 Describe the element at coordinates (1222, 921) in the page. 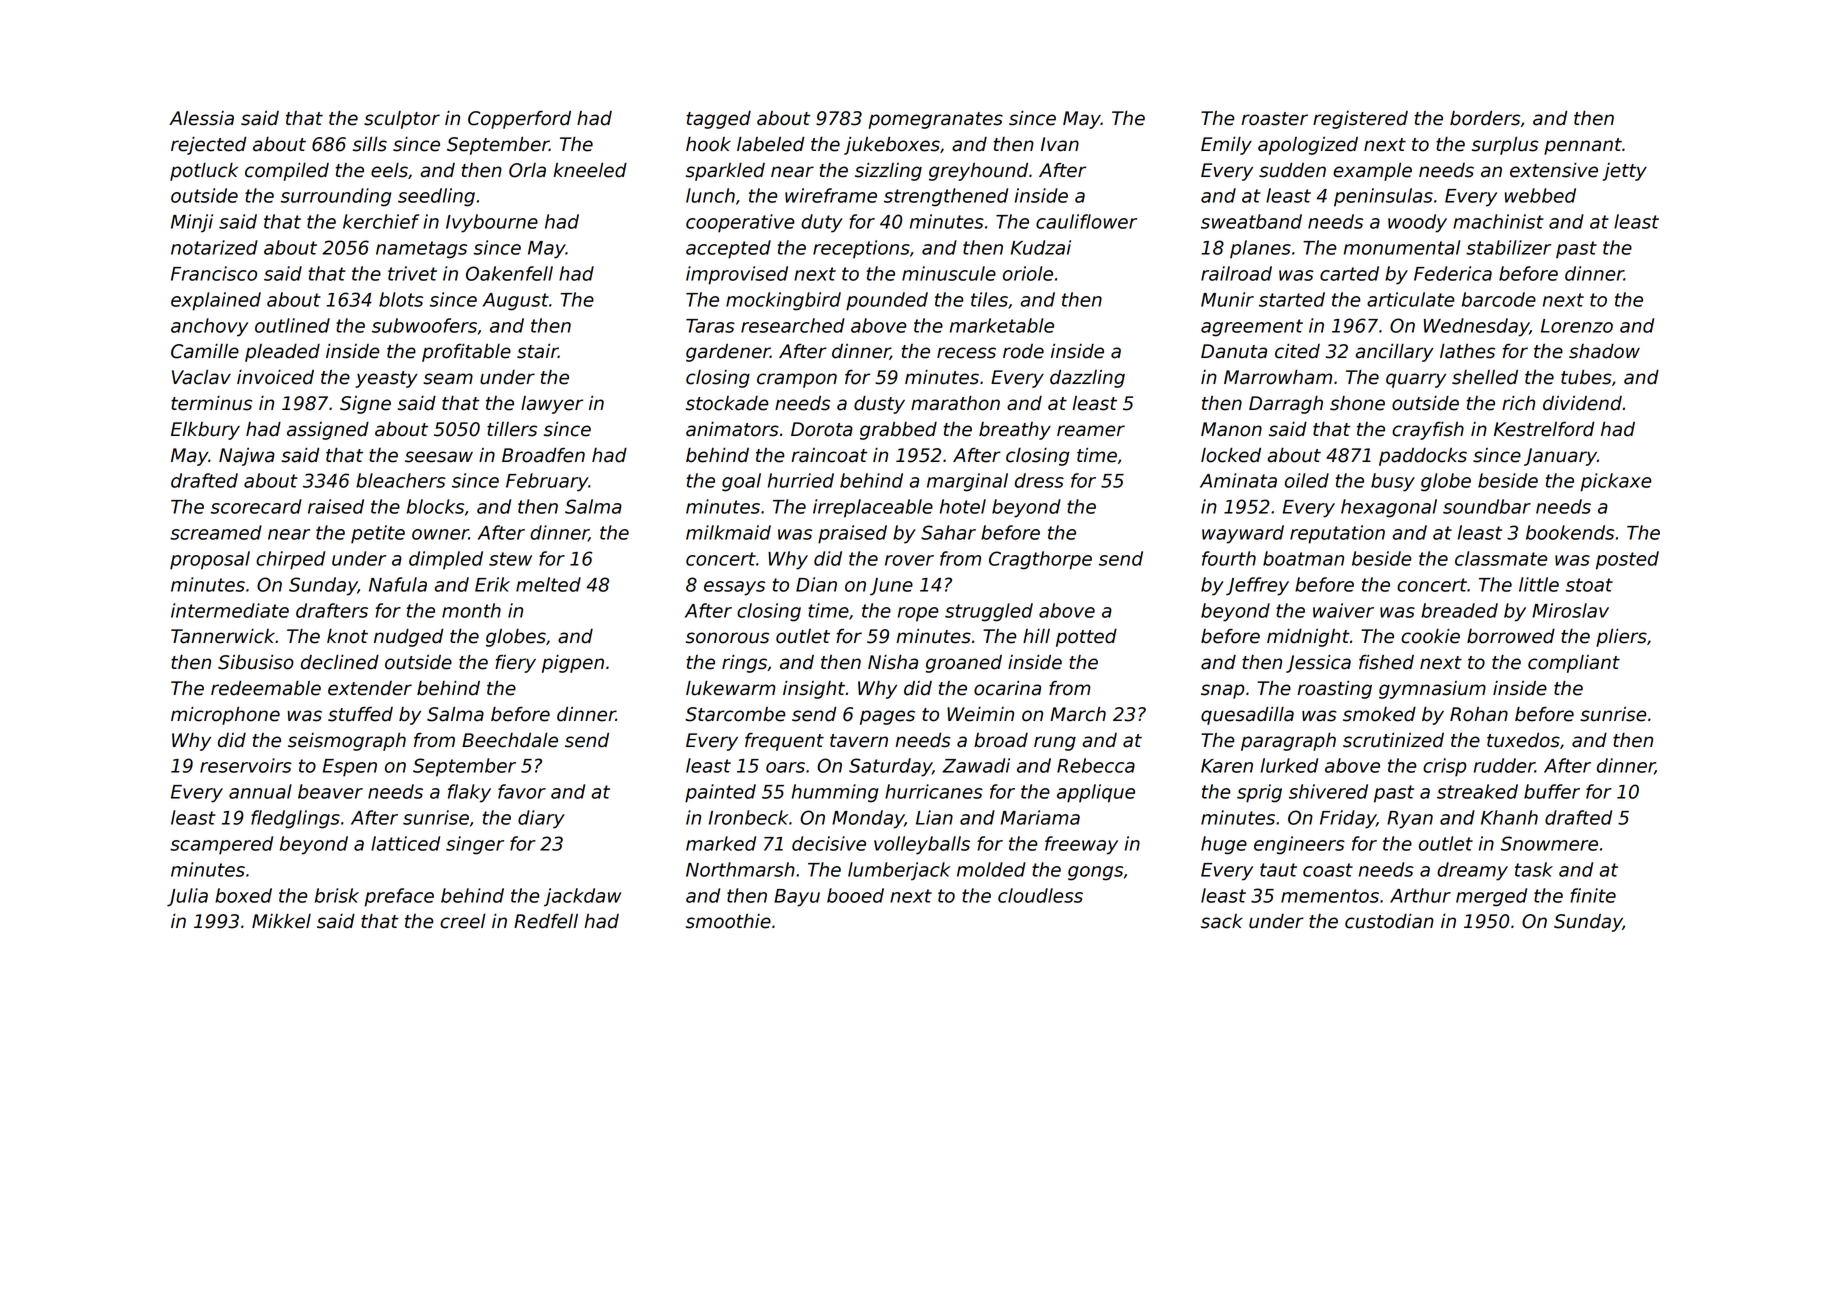

I see `sack` at that location.
